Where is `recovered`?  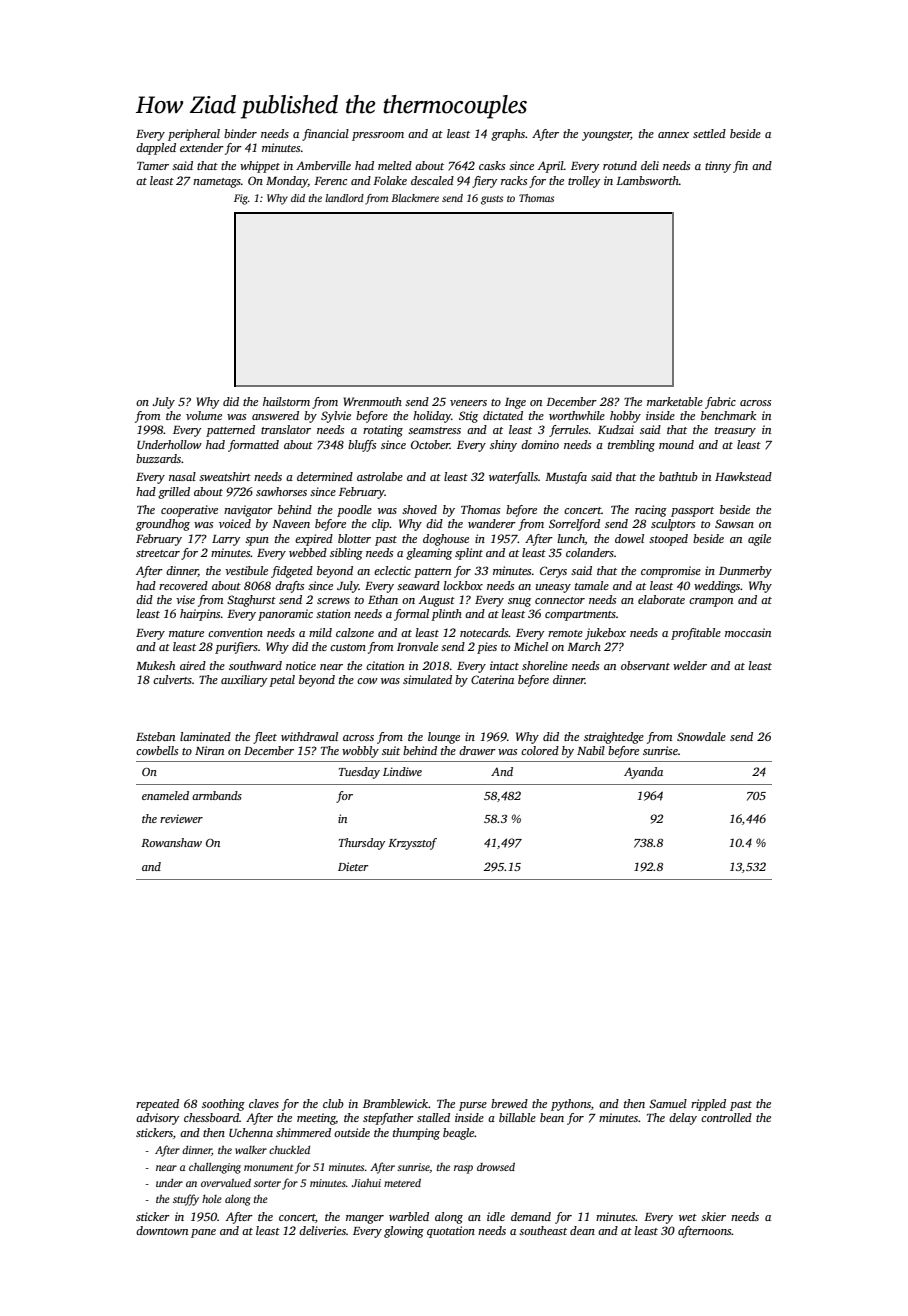 recovered is located at coordinates (183, 585).
